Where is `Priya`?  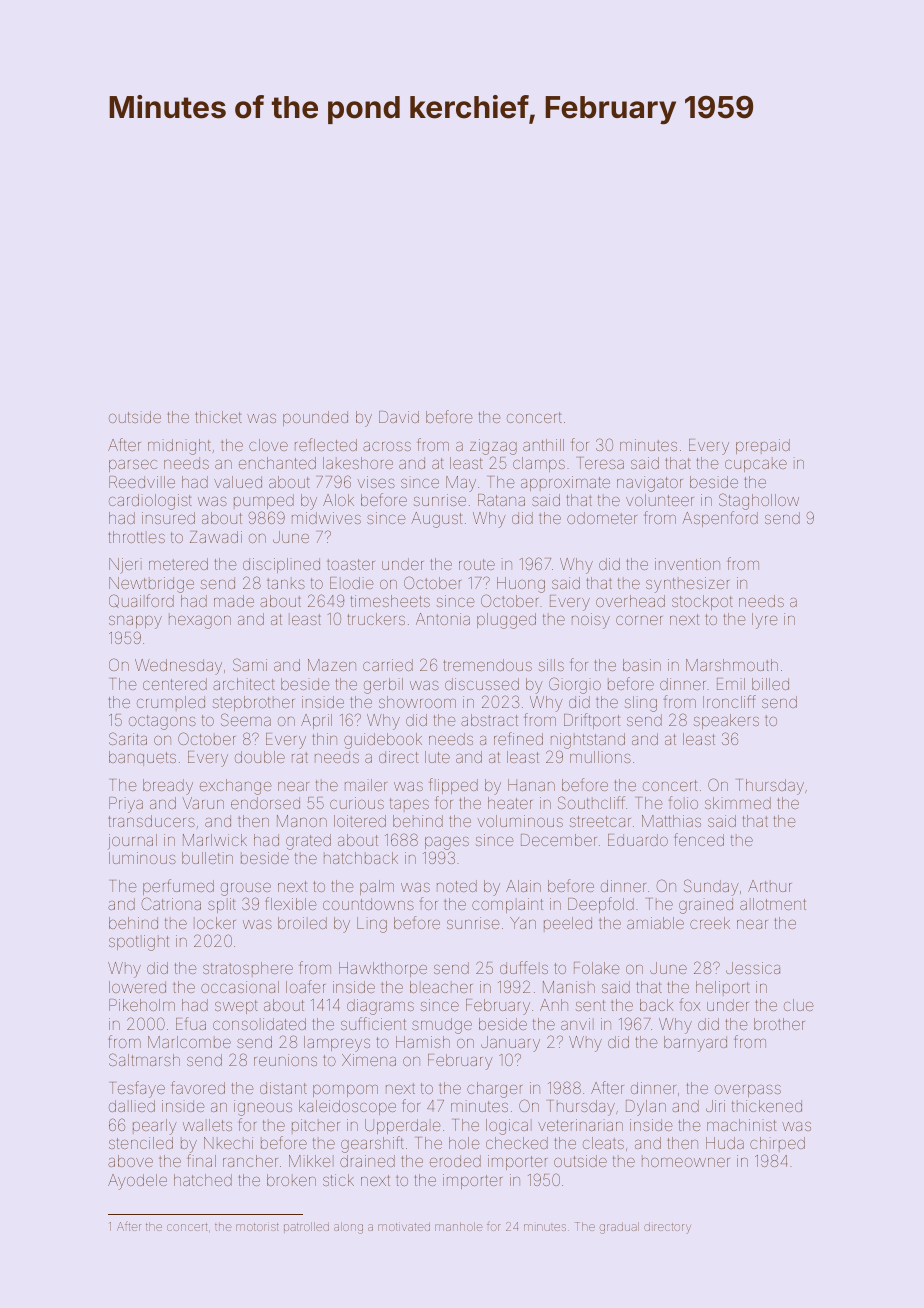
Priya is located at coordinates (126, 805).
